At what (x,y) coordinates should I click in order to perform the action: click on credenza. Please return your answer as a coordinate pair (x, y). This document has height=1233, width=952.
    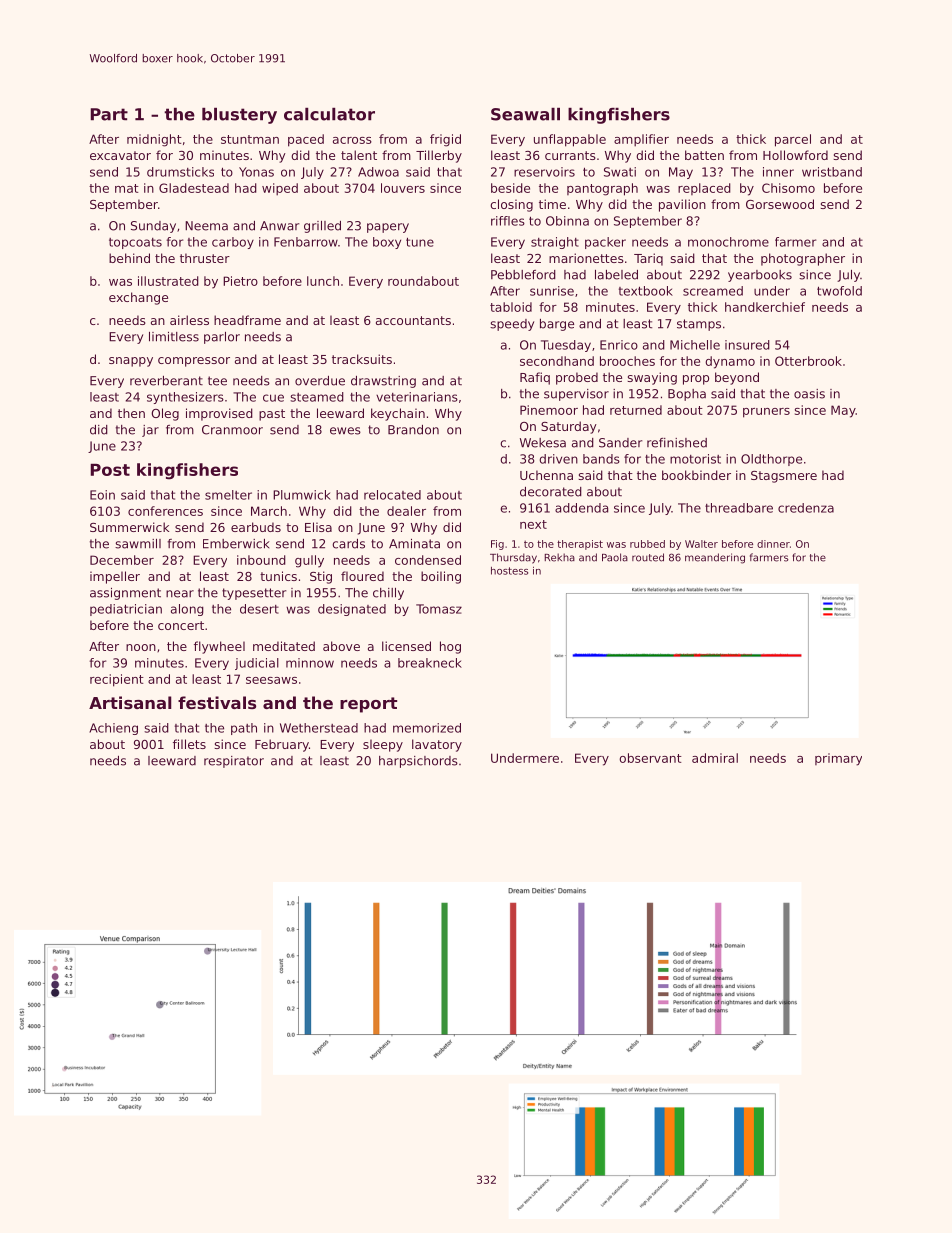
    Looking at the image, I should click on (806, 508).
